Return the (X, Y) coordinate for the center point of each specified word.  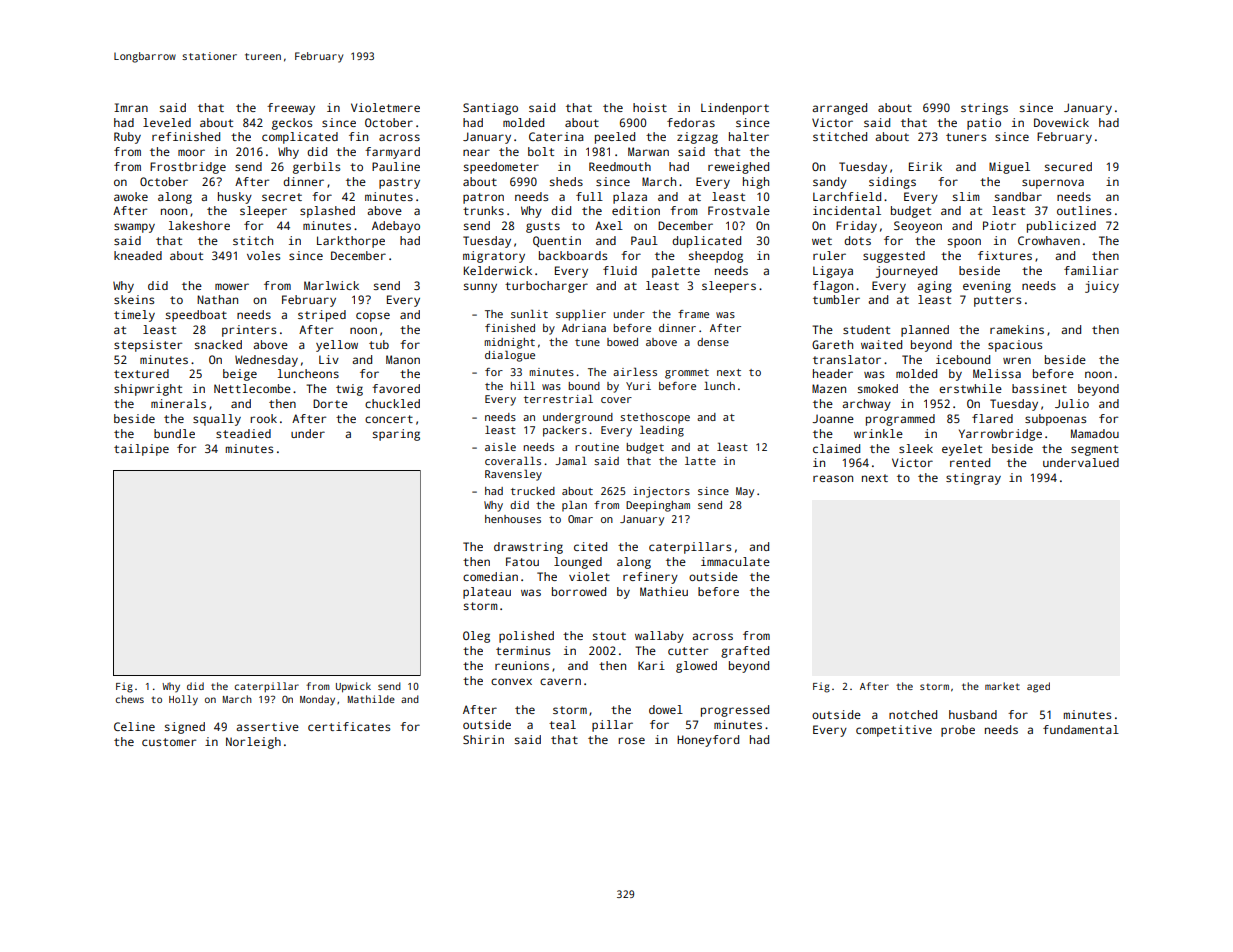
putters (997, 301)
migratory (494, 257)
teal (562, 724)
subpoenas (1055, 420)
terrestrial (558, 399)
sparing (396, 435)
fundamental (1081, 729)
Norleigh (253, 743)
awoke (131, 196)
